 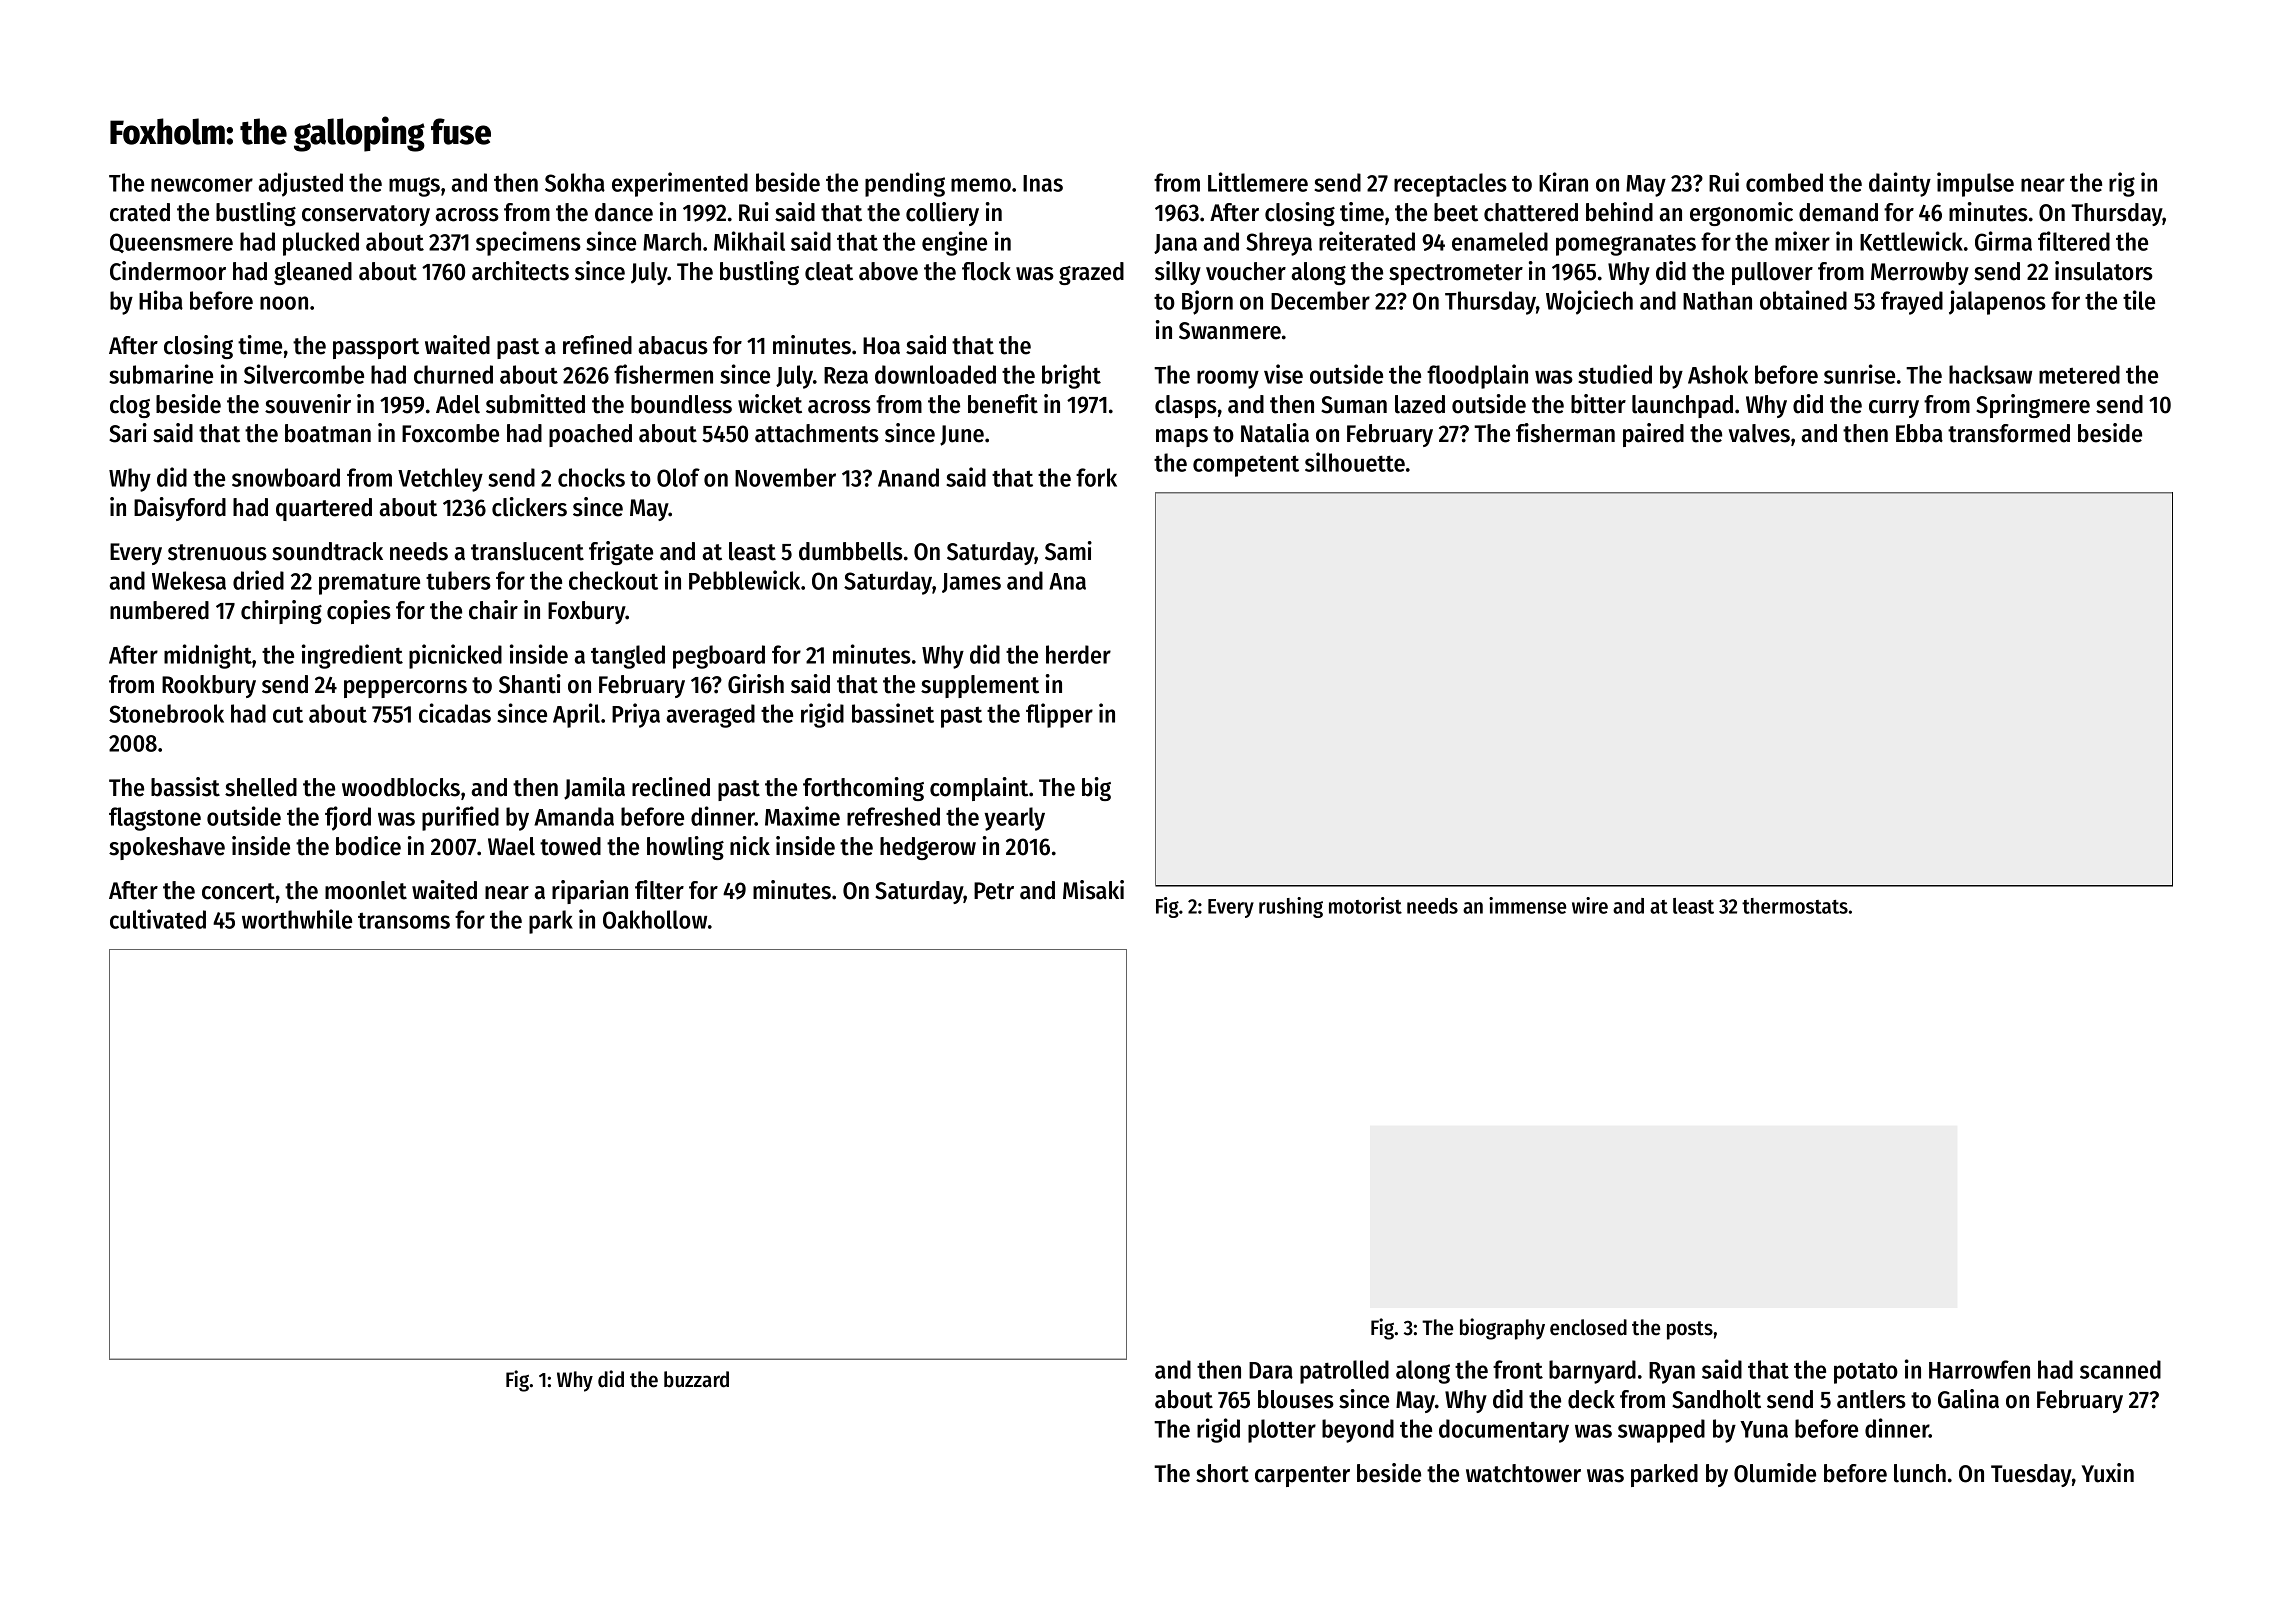 I want to click on motorist, so click(x=1365, y=905).
